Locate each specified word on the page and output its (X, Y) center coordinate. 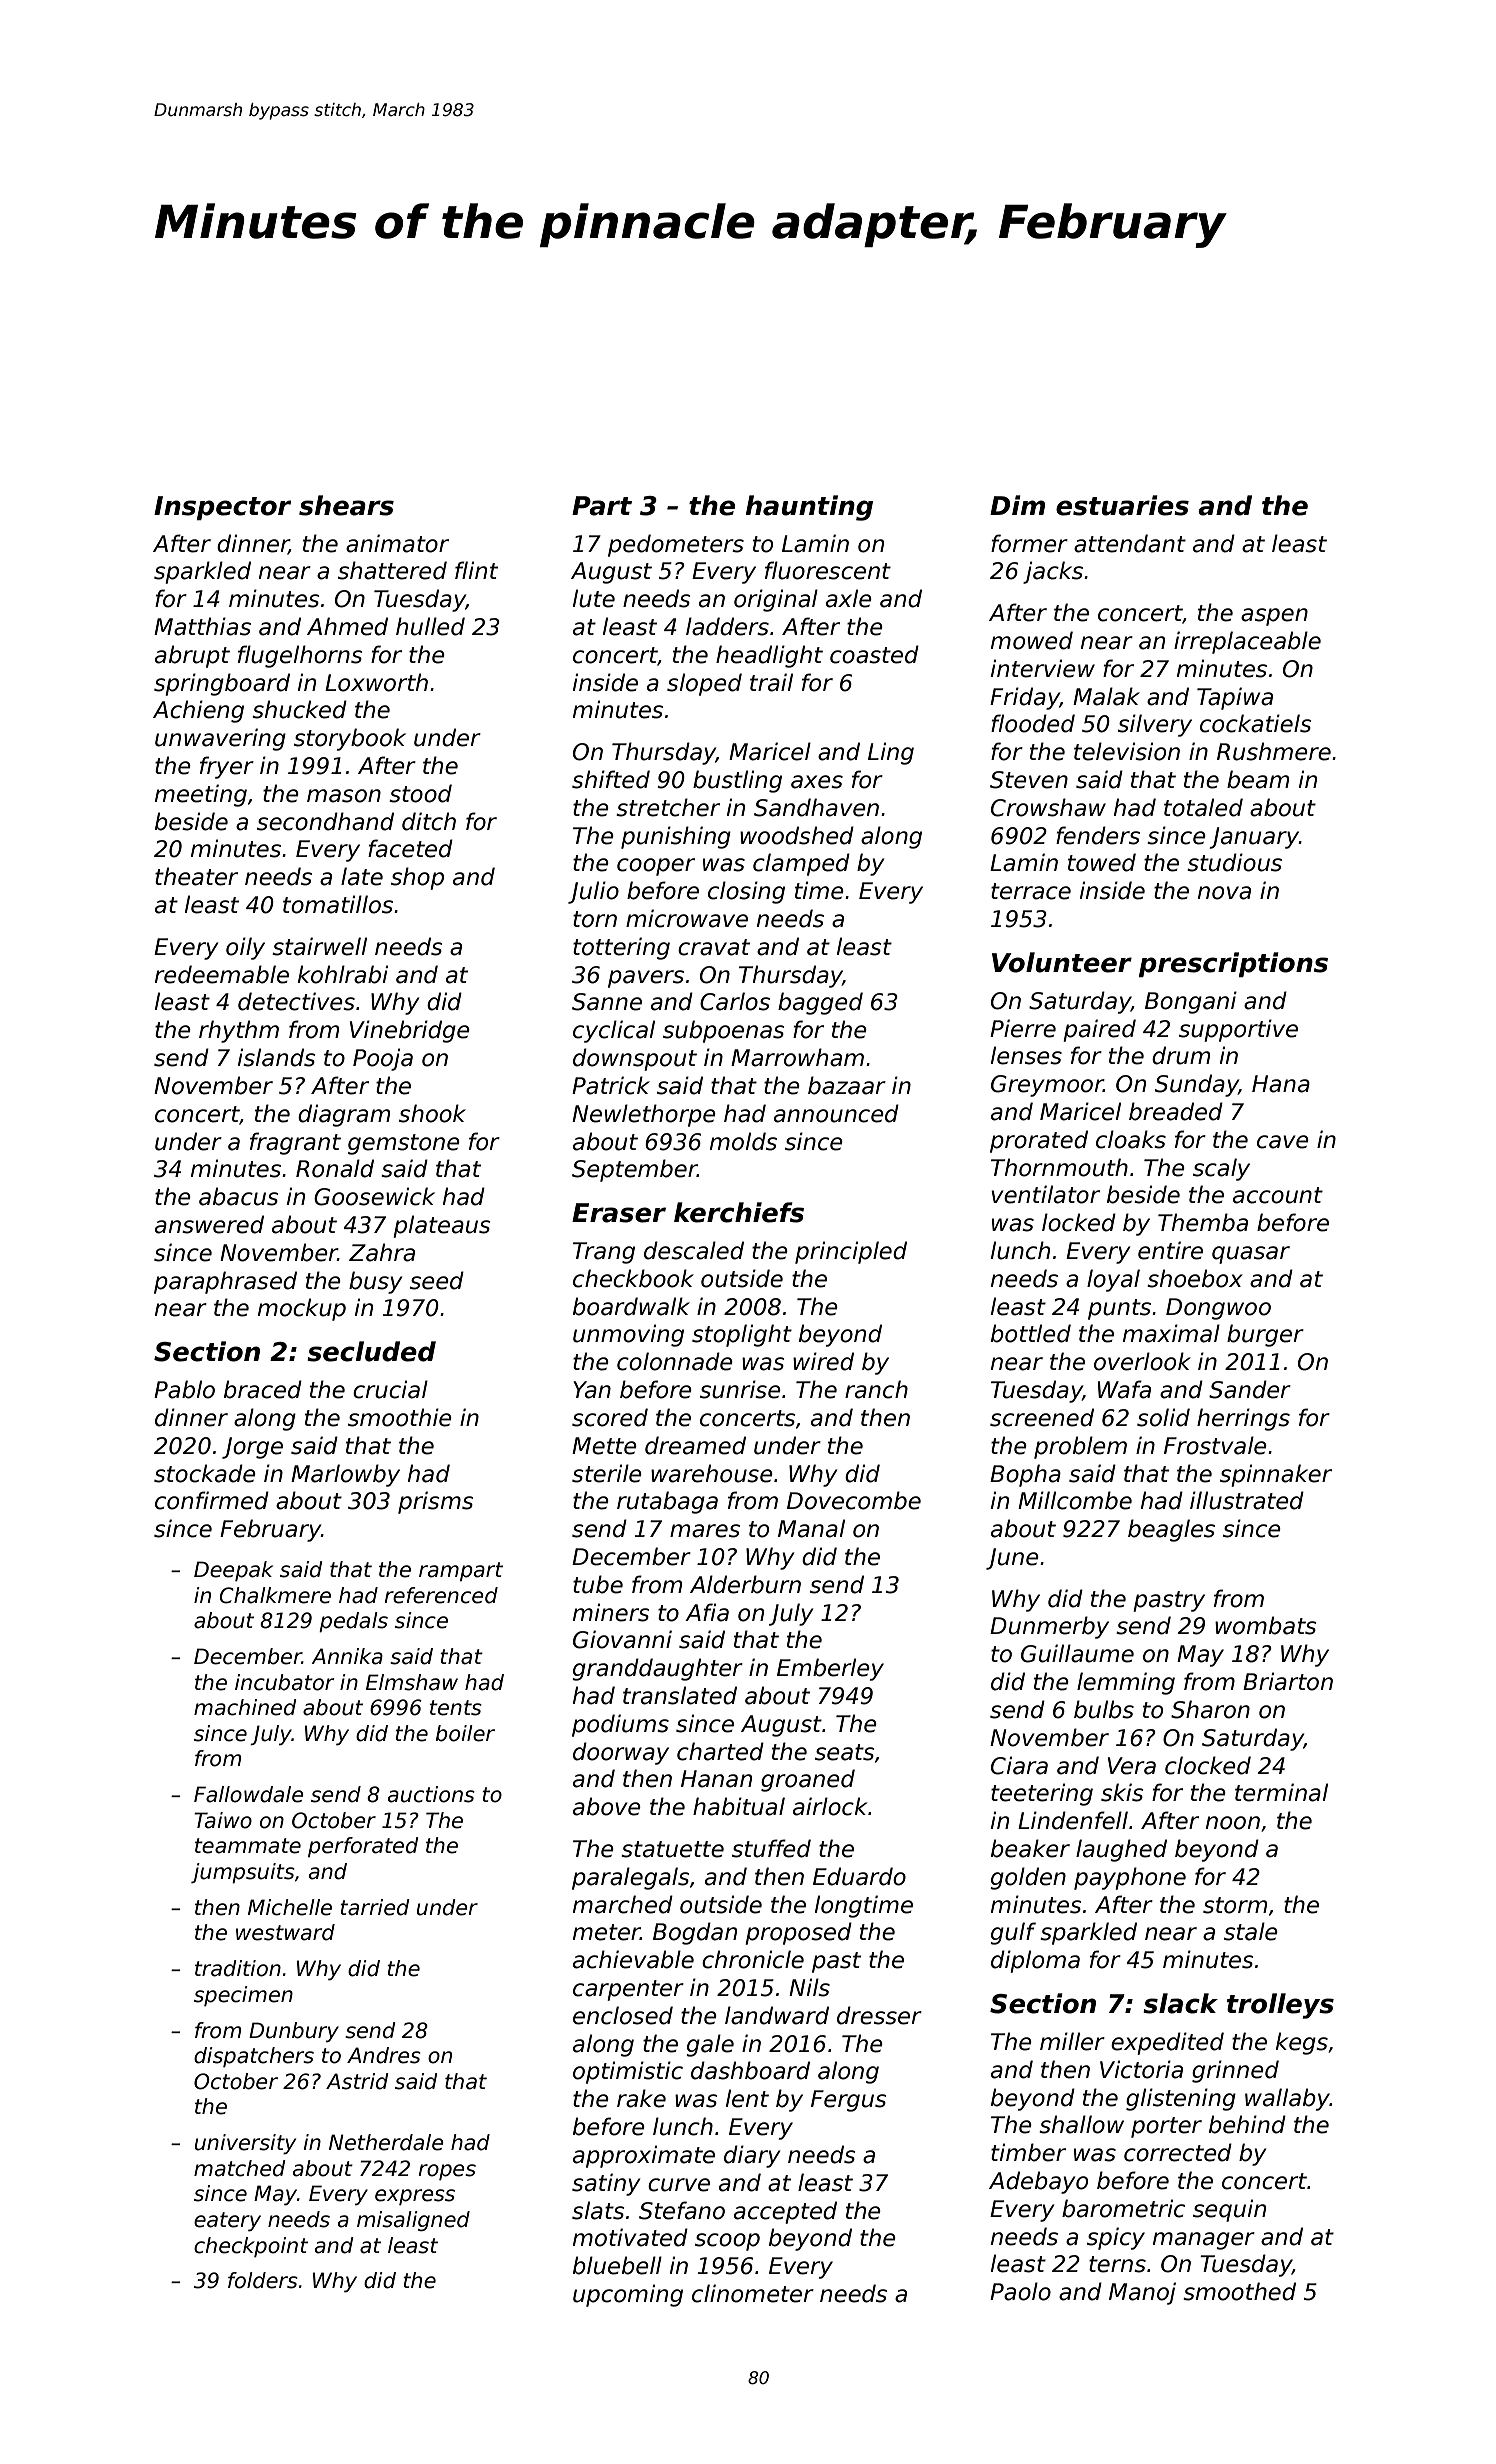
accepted (785, 2212)
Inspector (222, 508)
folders (263, 2280)
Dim (1017, 505)
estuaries (1122, 505)
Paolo (1020, 2291)
